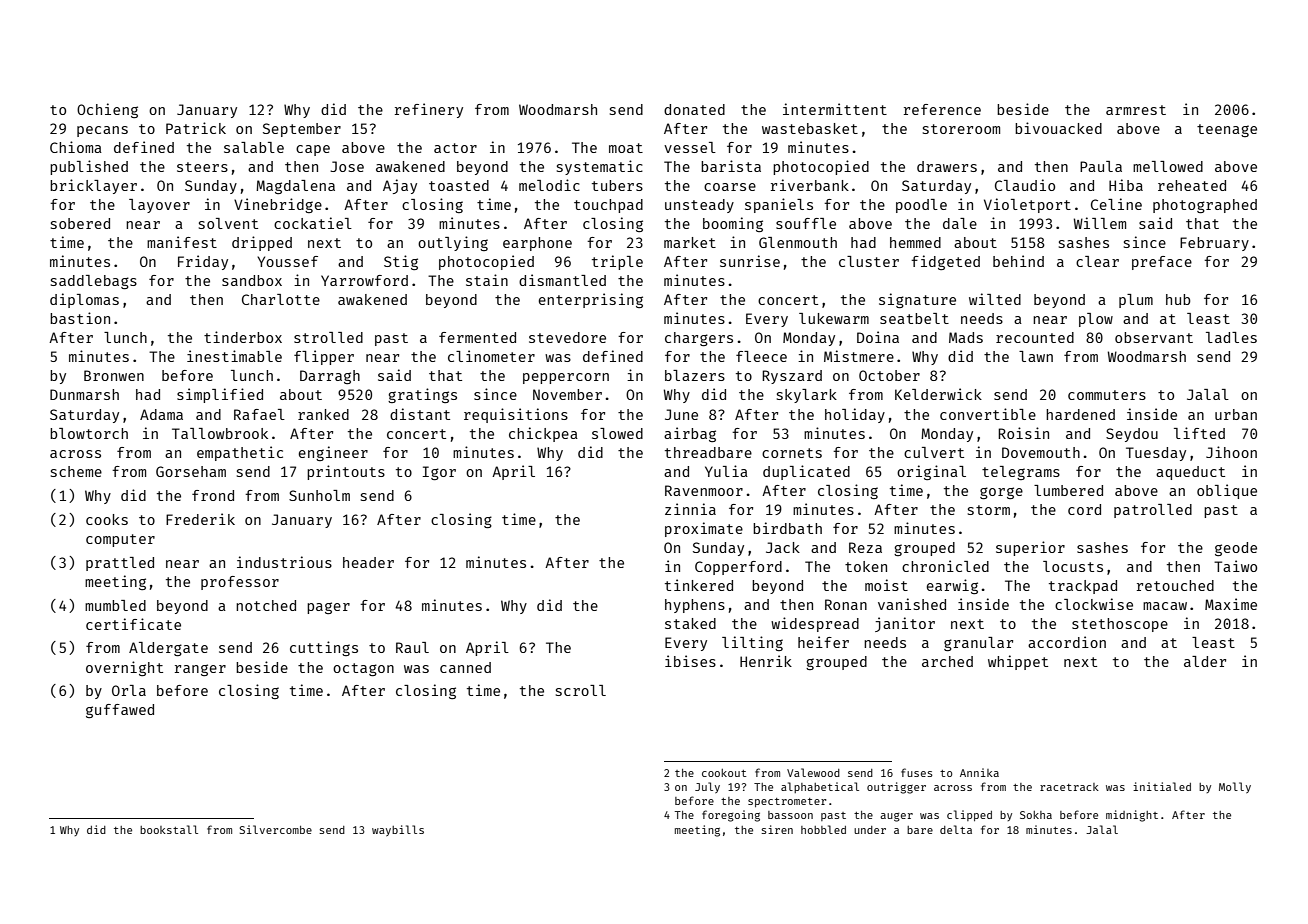 This screenshot has width=1308, height=924. I want to click on photographed, so click(1205, 206).
